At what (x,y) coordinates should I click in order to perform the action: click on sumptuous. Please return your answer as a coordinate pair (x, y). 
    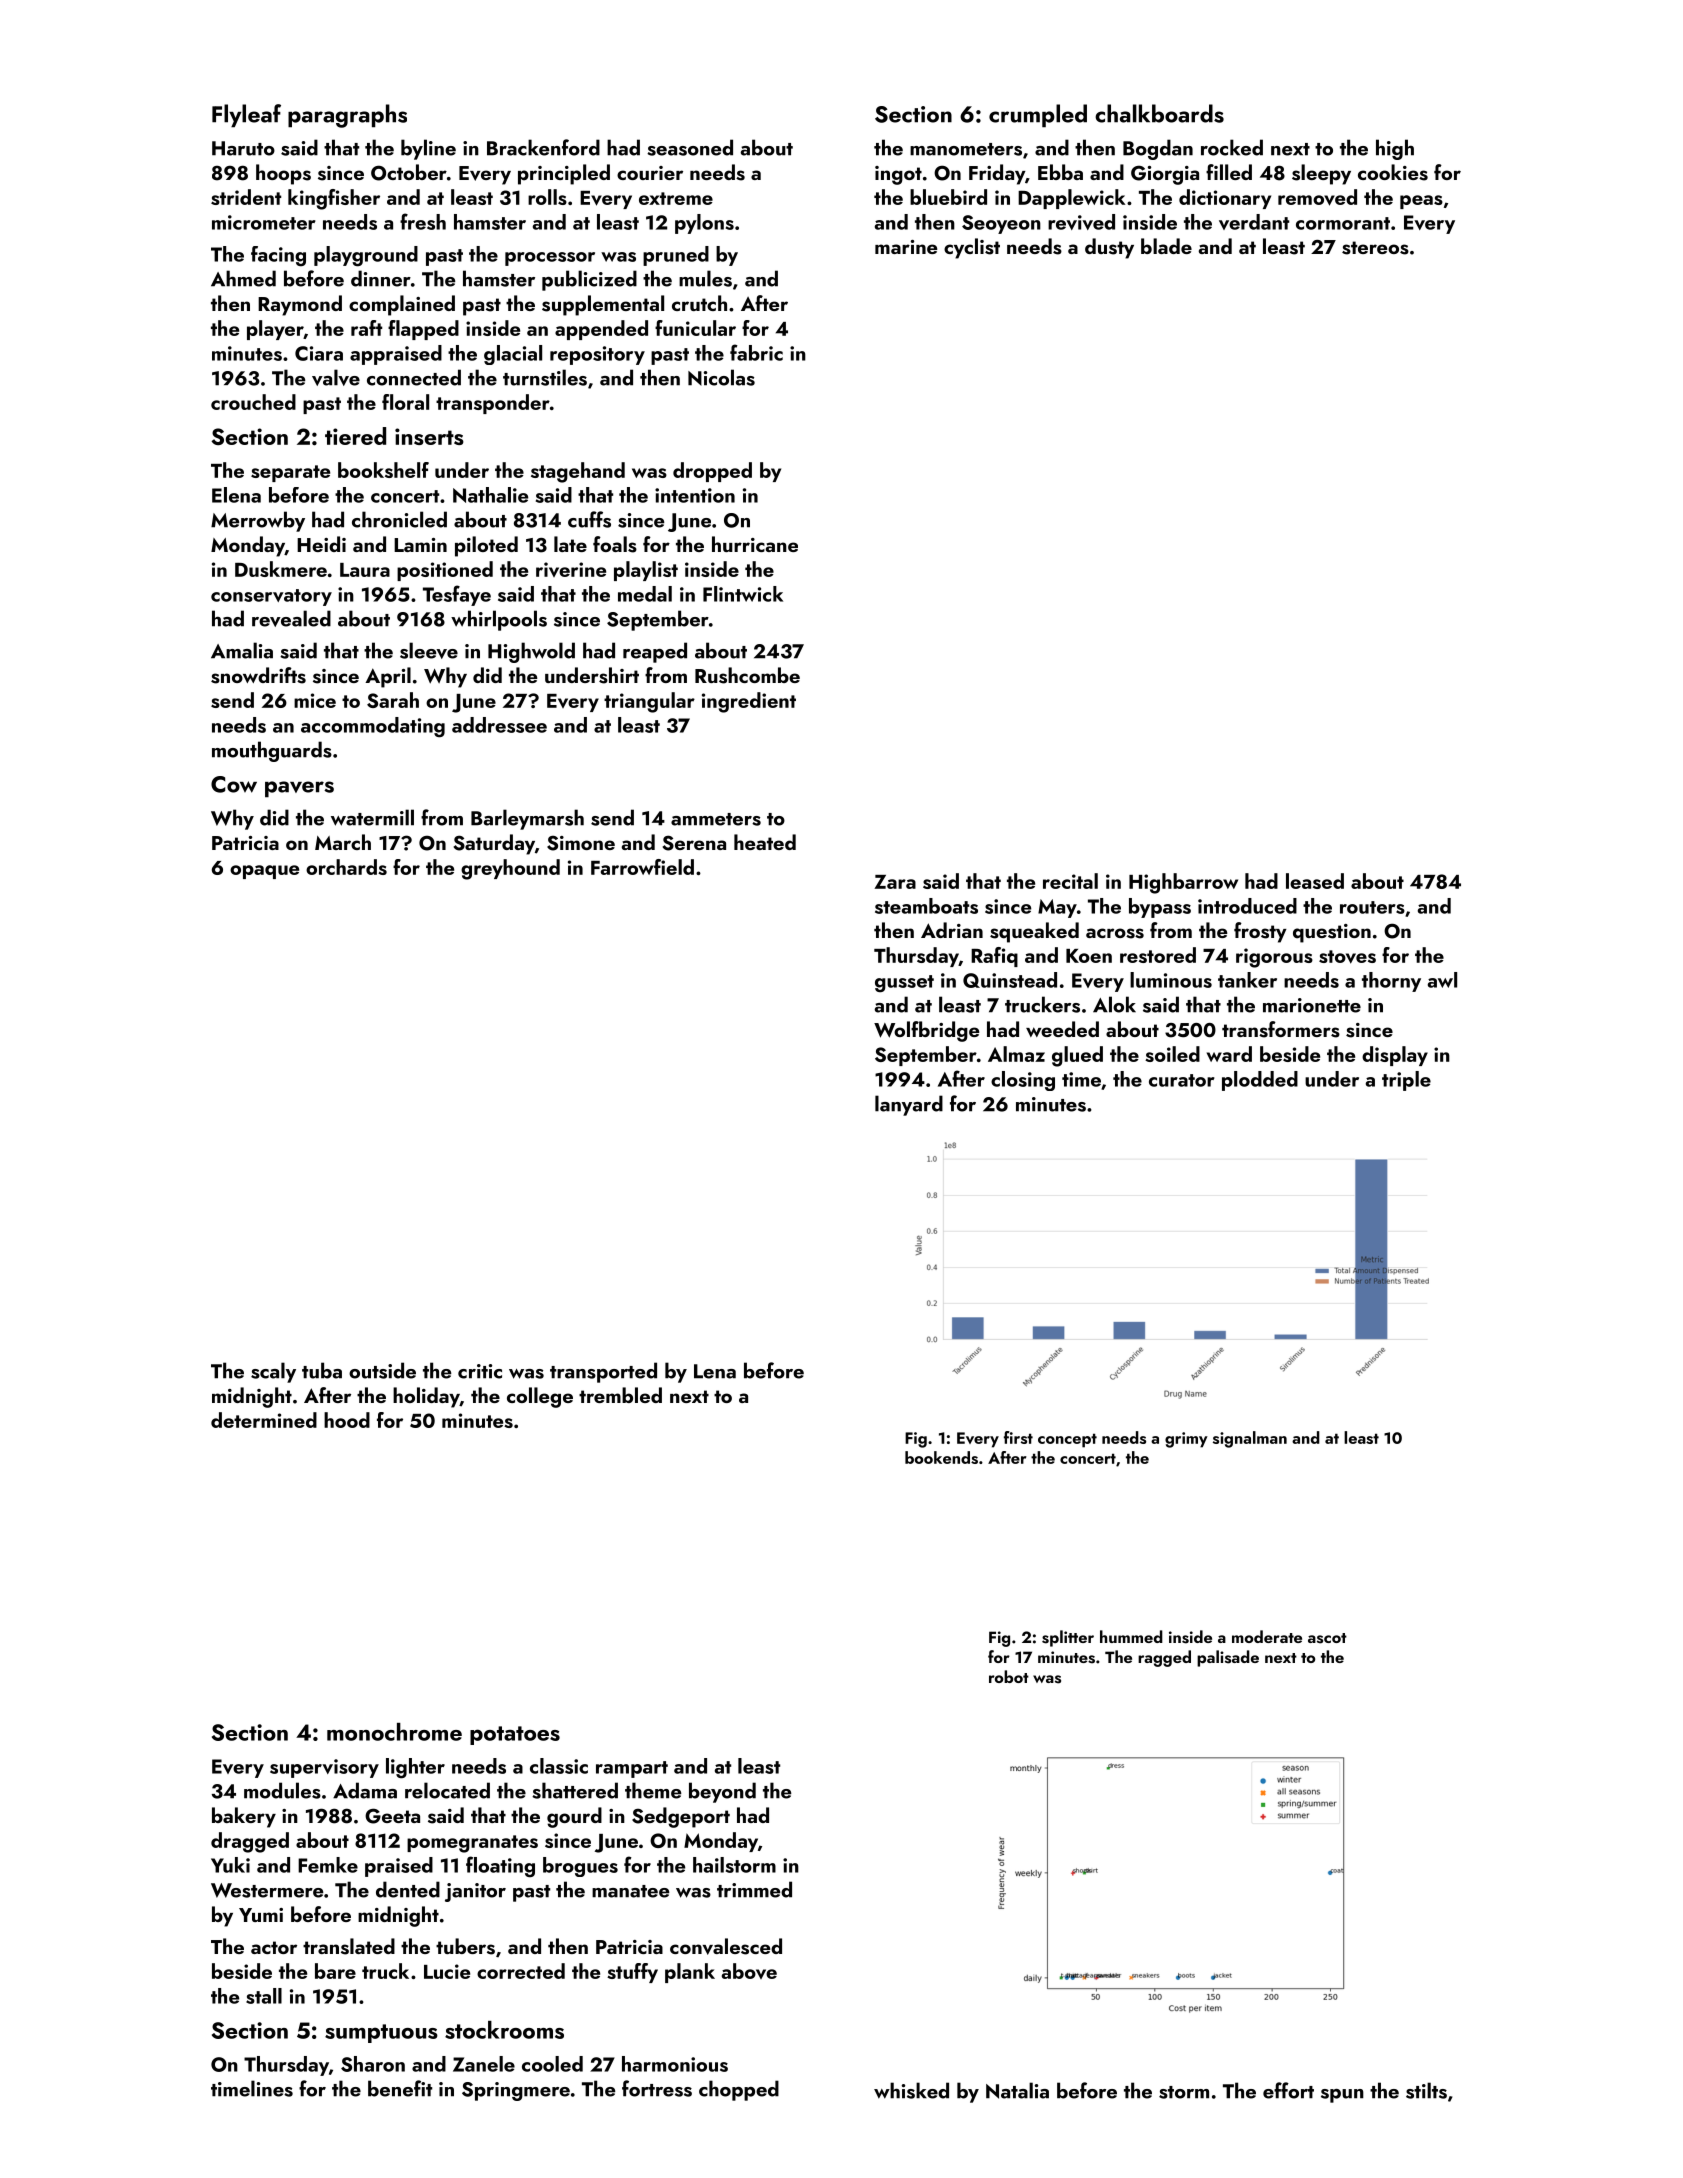
    Looking at the image, I should click on (381, 2033).
